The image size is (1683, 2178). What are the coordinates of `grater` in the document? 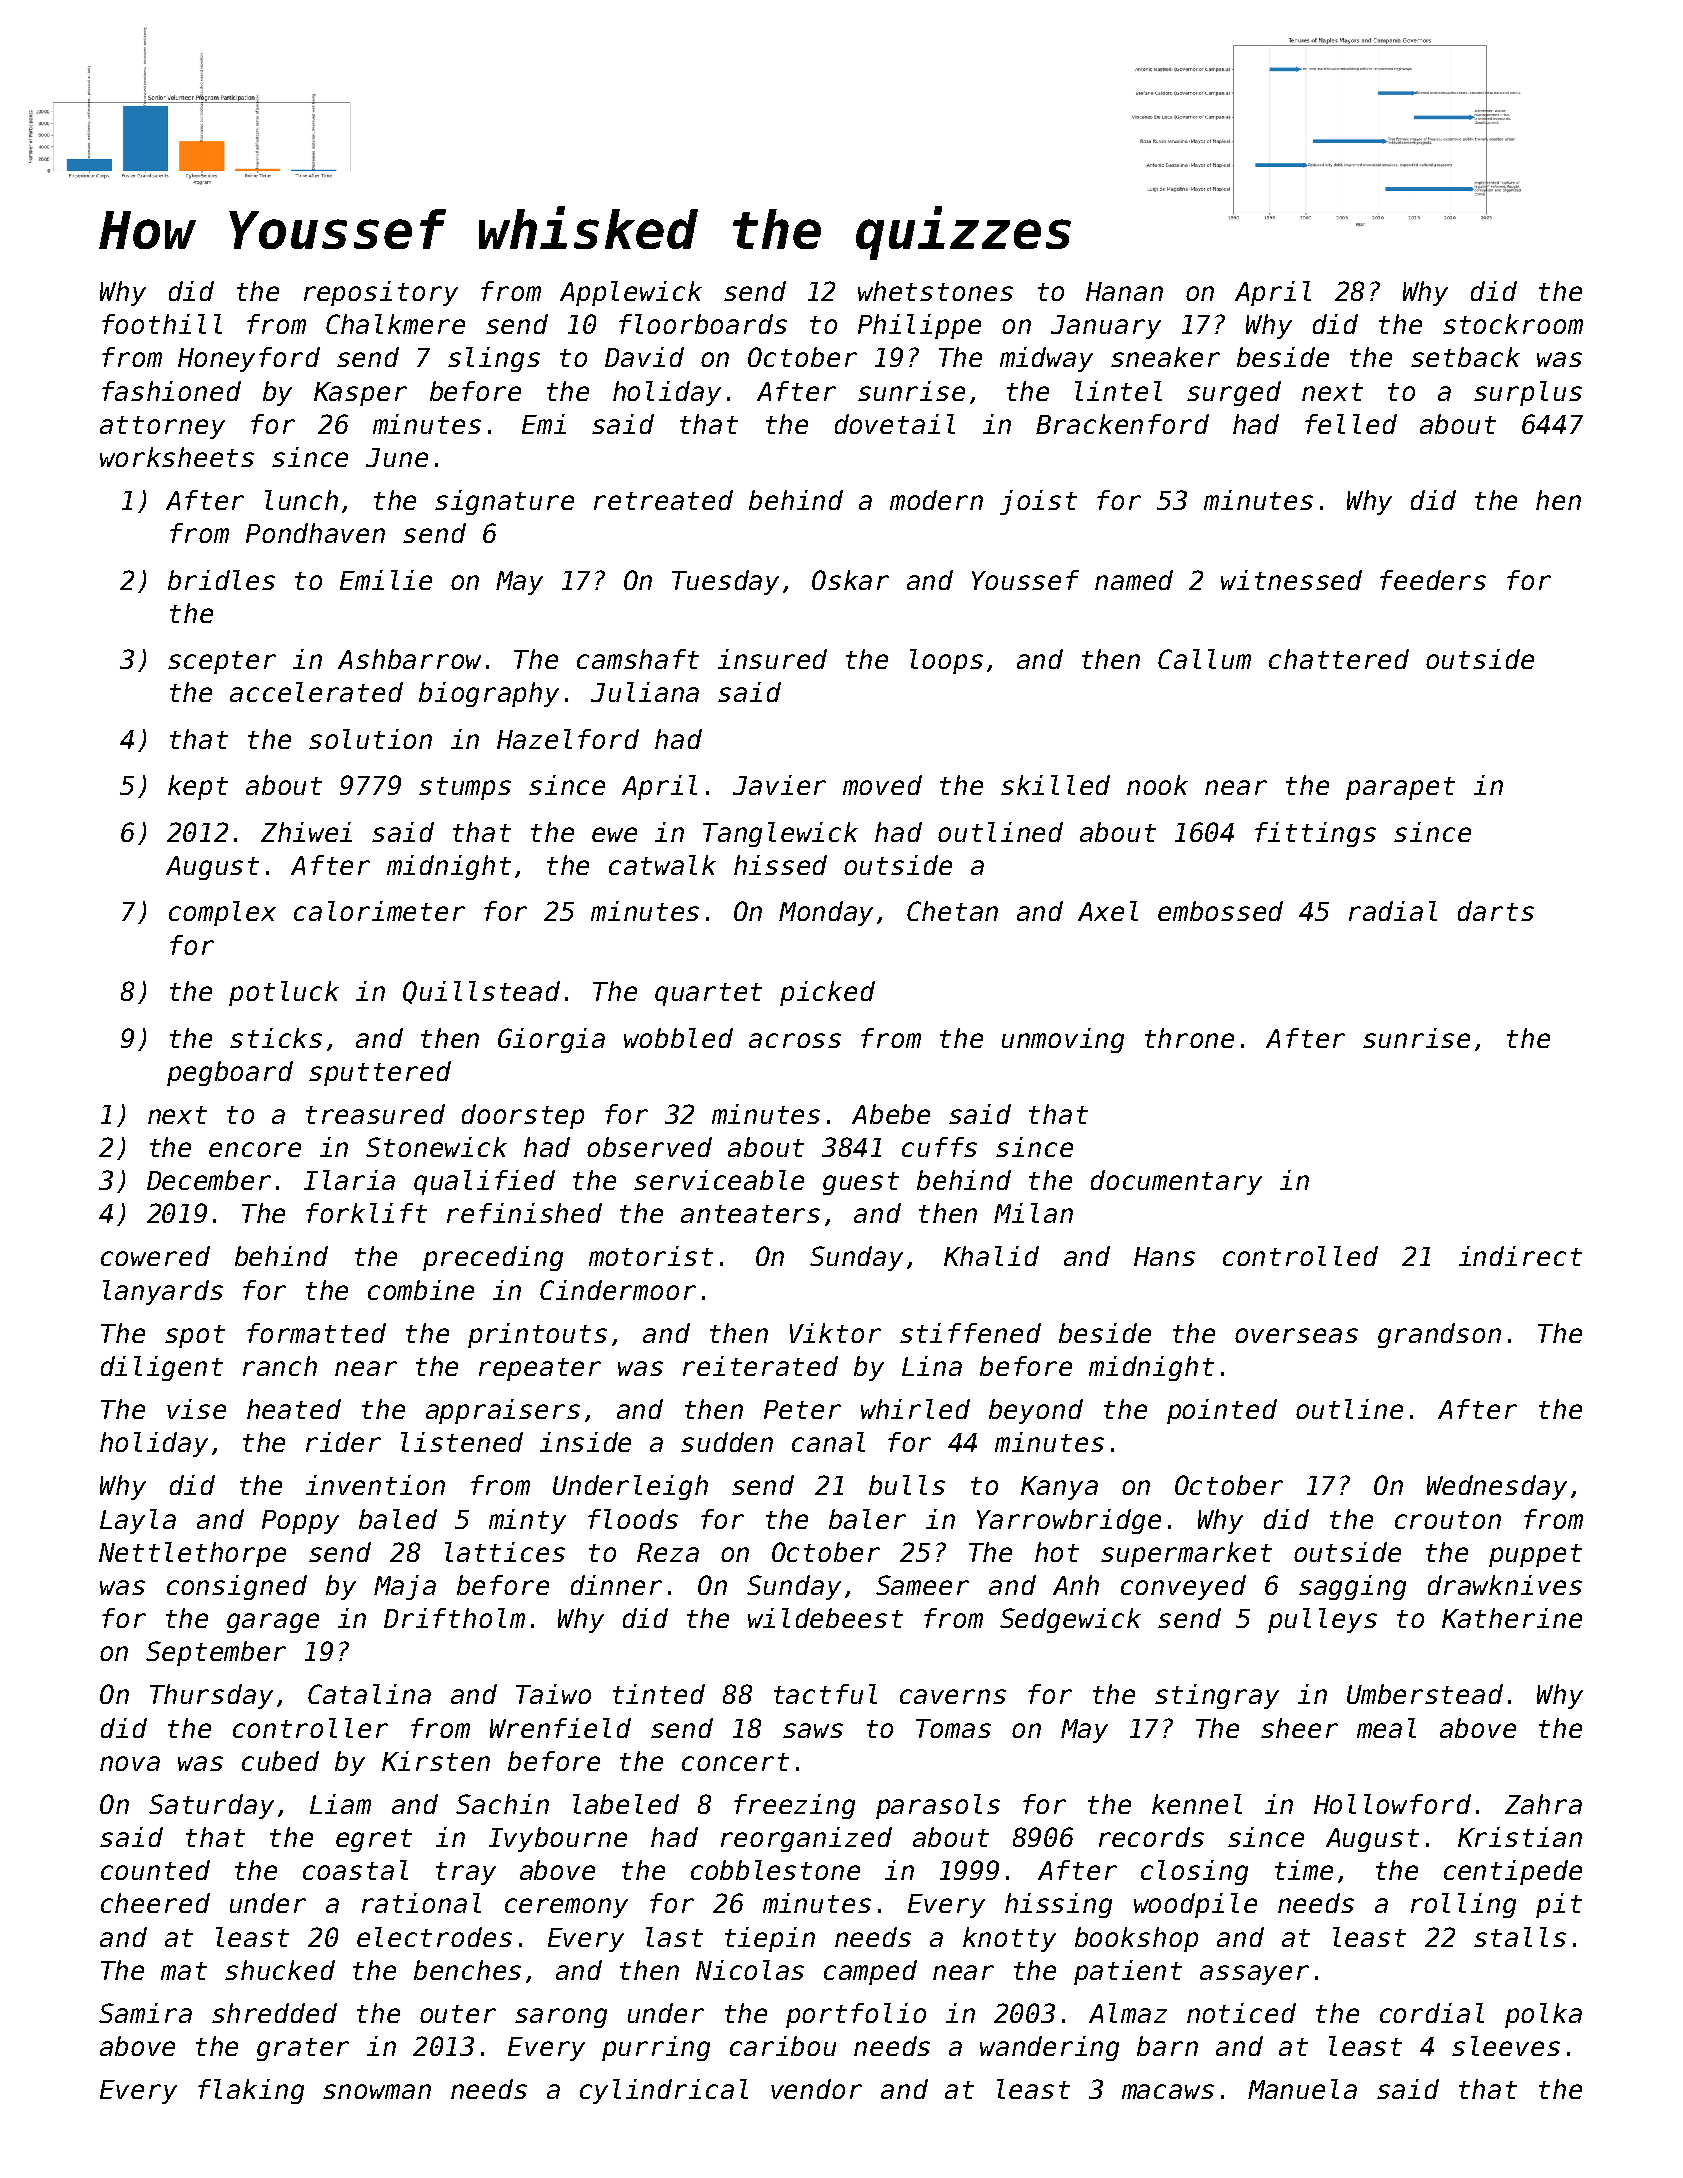 It's located at (303, 2049).
